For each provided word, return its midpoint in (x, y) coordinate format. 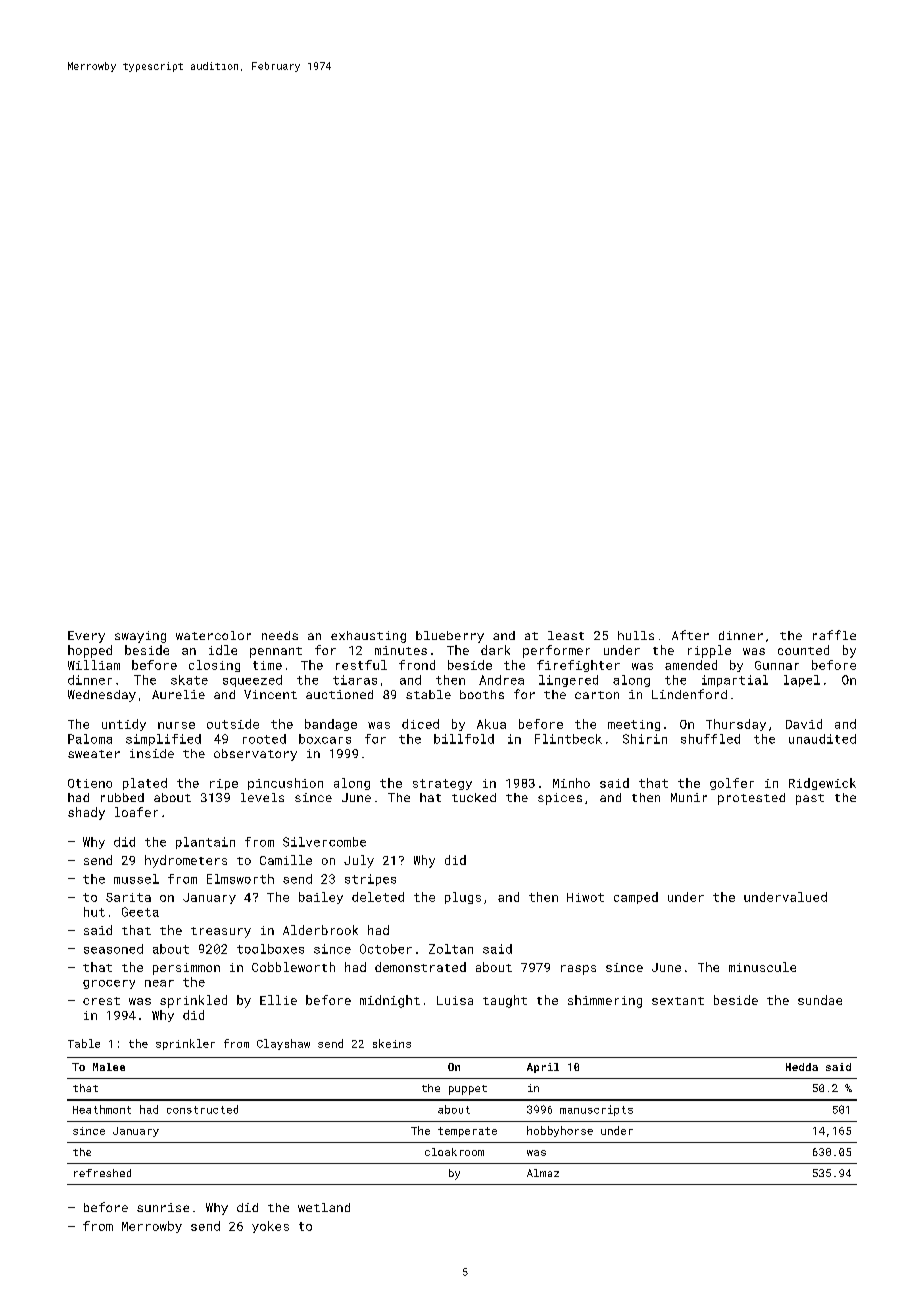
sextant (678, 1001)
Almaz (543, 1173)
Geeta (140, 912)
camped (636, 898)
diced (420, 724)
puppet (468, 1090)
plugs (463, 898)
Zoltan (451, 949)
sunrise (163, 1207)
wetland (324, 1207)
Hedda (802, 1067)
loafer (136, 812)
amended (691, 665)
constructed (202, 1109)
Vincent (270, 694)
